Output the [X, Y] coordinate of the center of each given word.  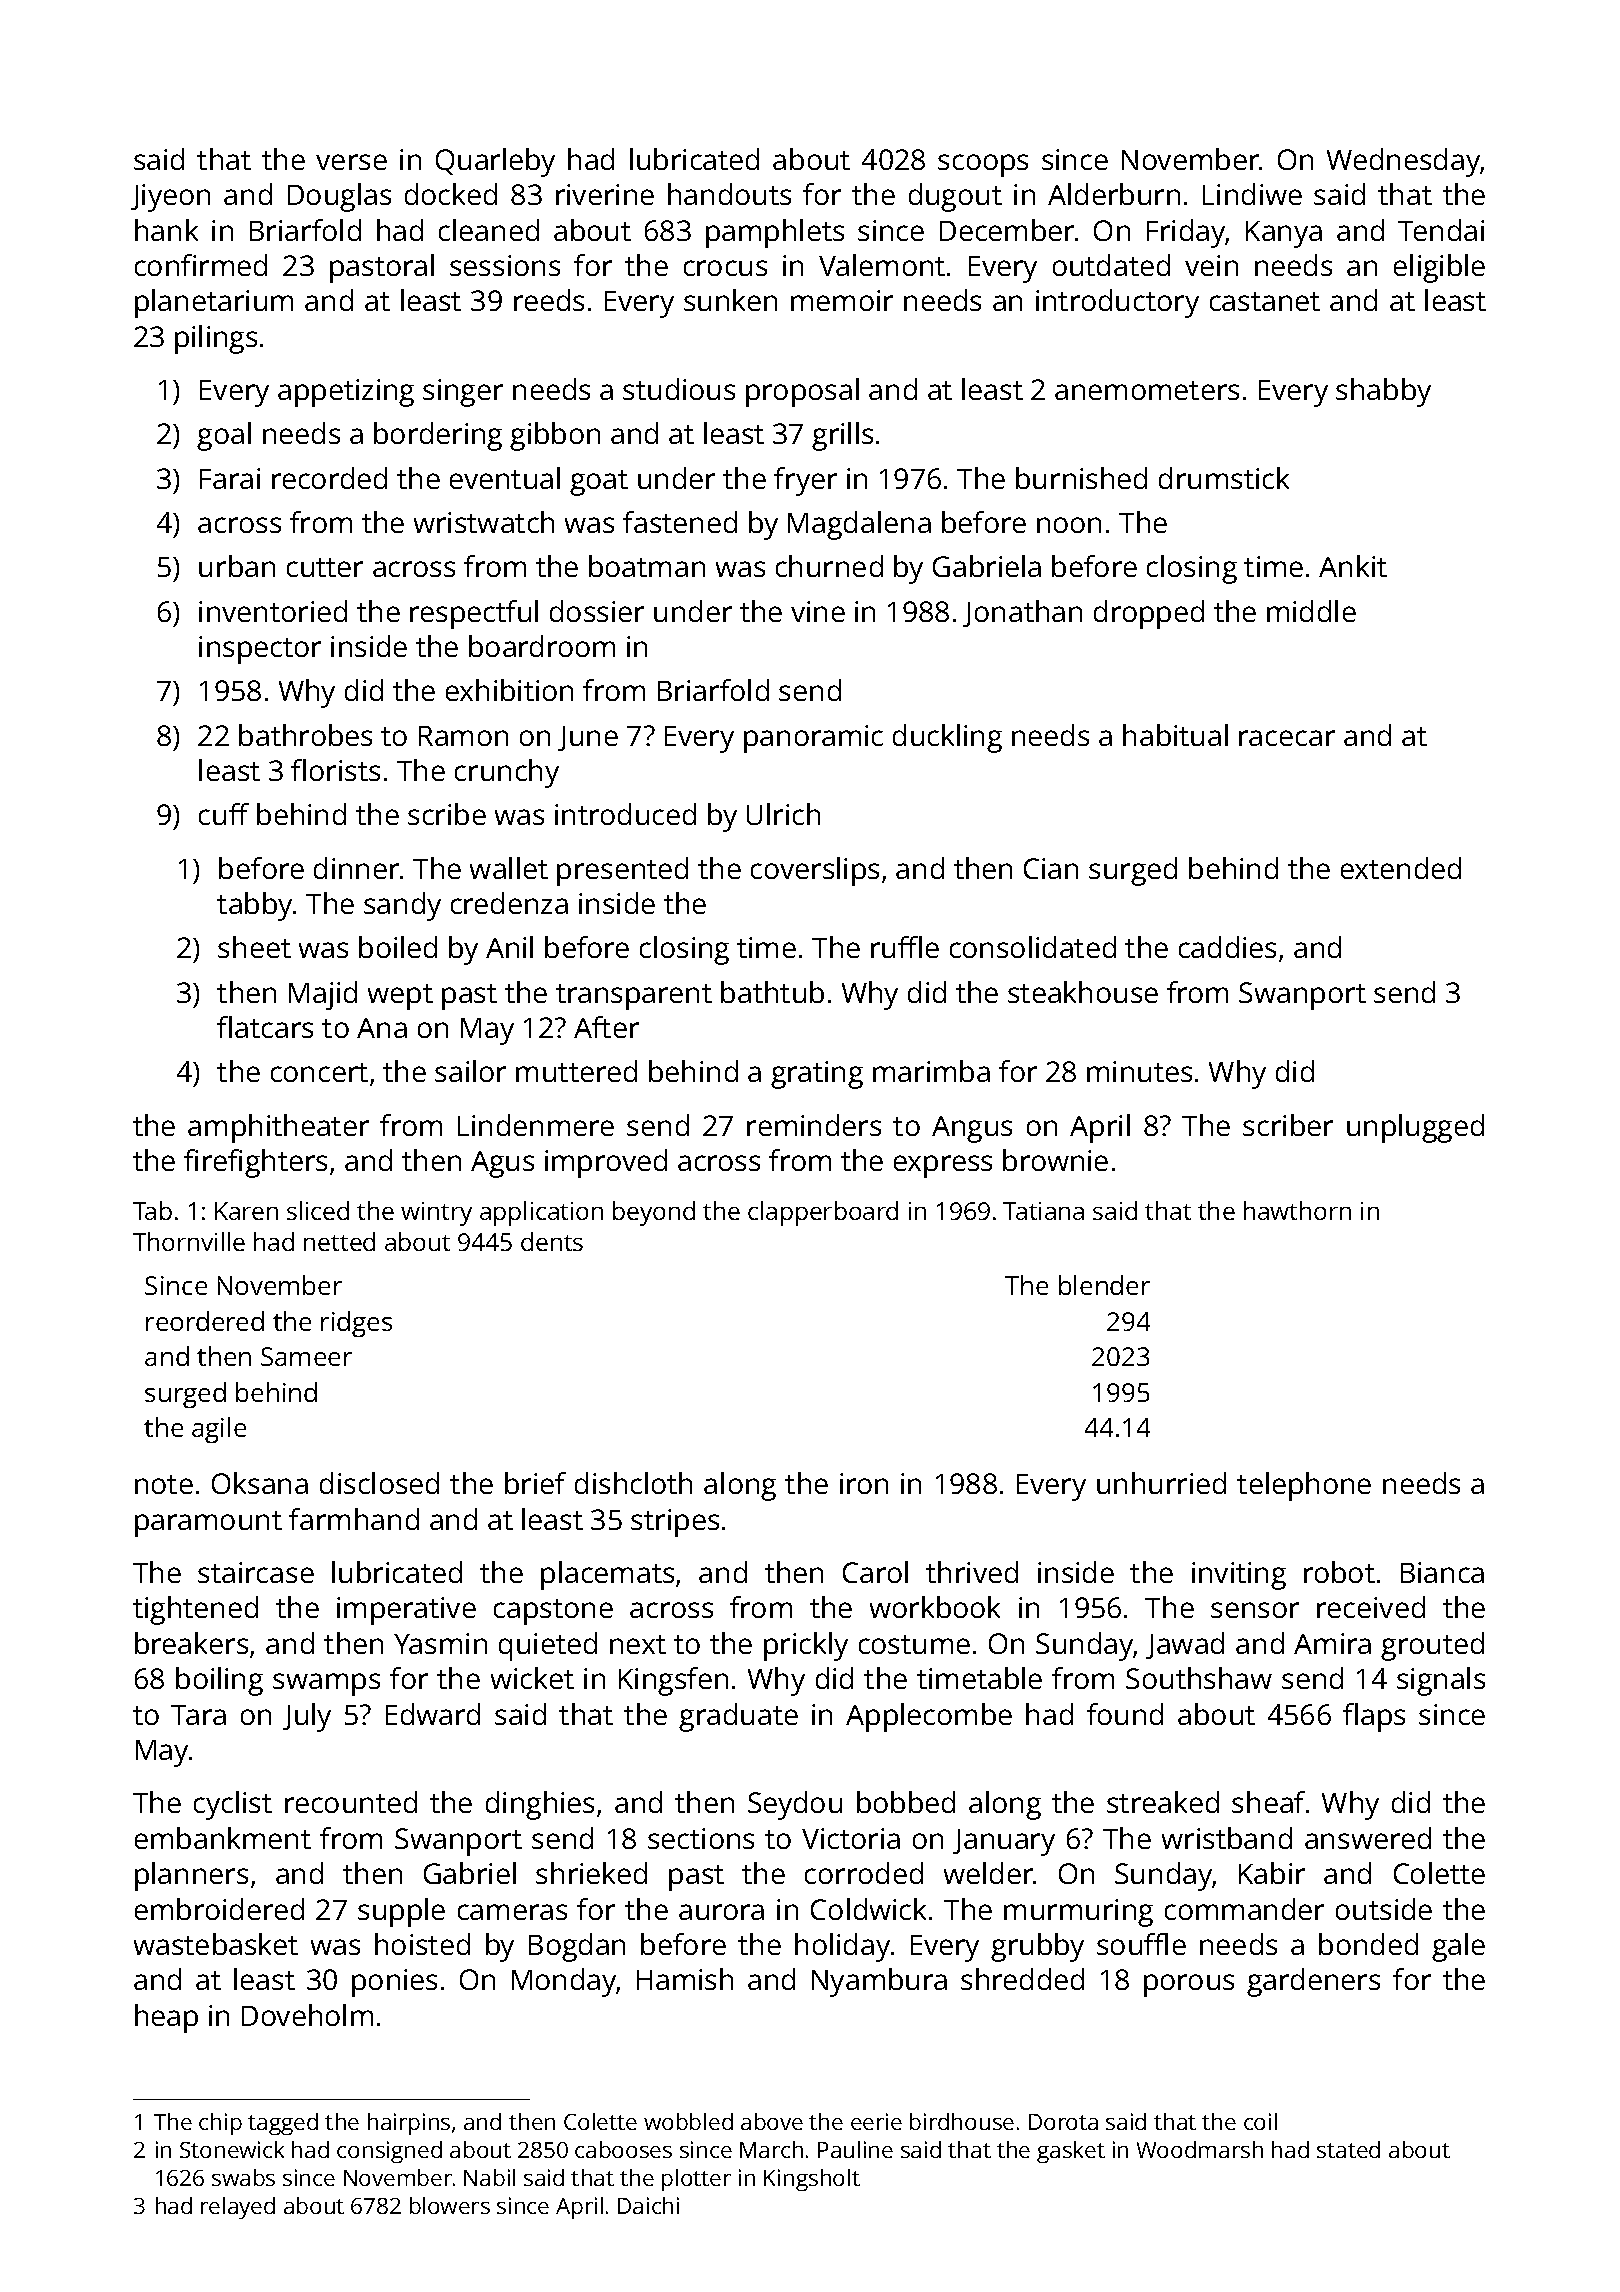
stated [1348, 2149]
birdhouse [962, 2121]
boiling [219, 1681]
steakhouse [1083, 992]
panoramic [813, 739]
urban [237, 566]
